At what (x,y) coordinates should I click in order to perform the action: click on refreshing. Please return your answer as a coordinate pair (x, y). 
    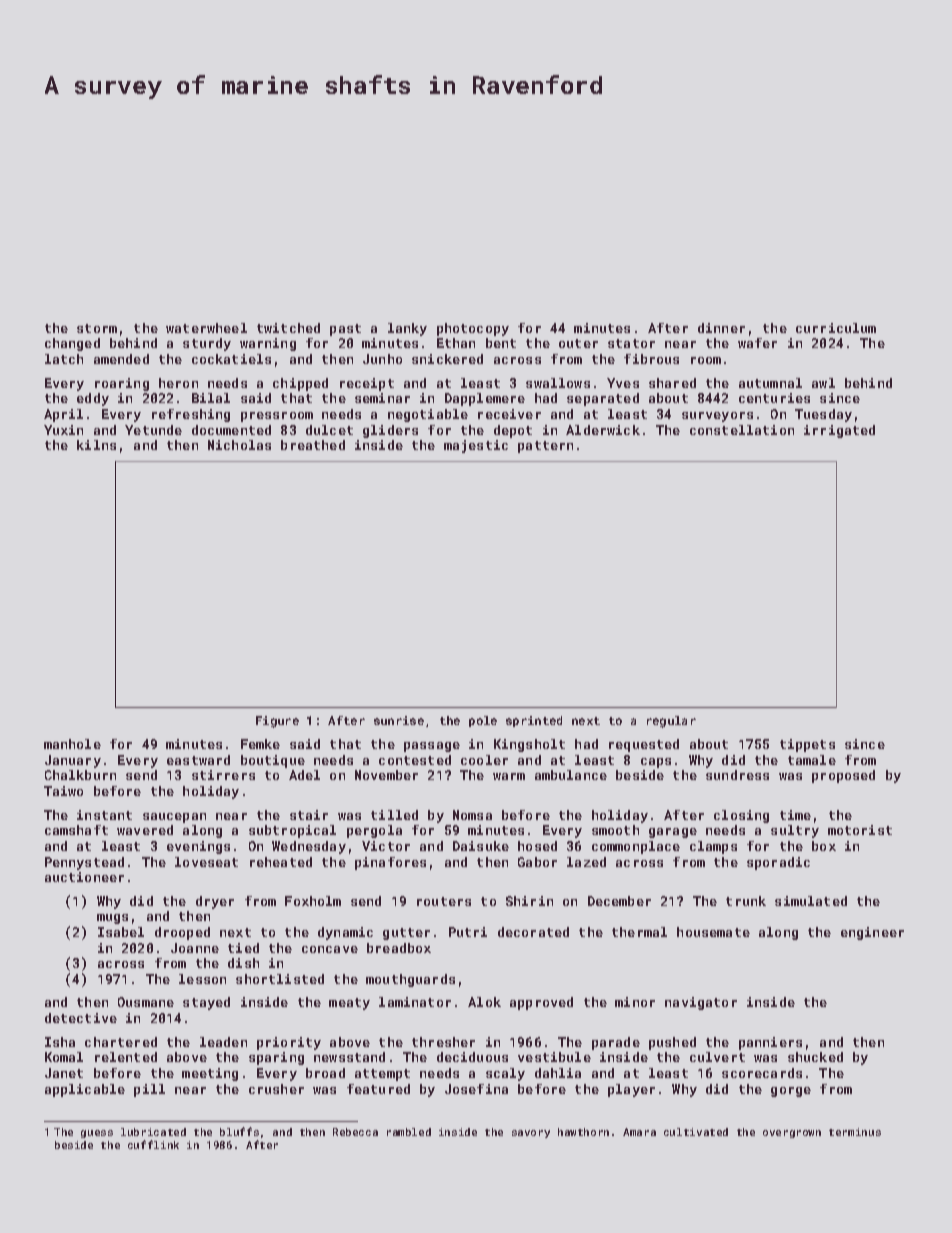
    Looking at the image, I should click on (191, 415).
